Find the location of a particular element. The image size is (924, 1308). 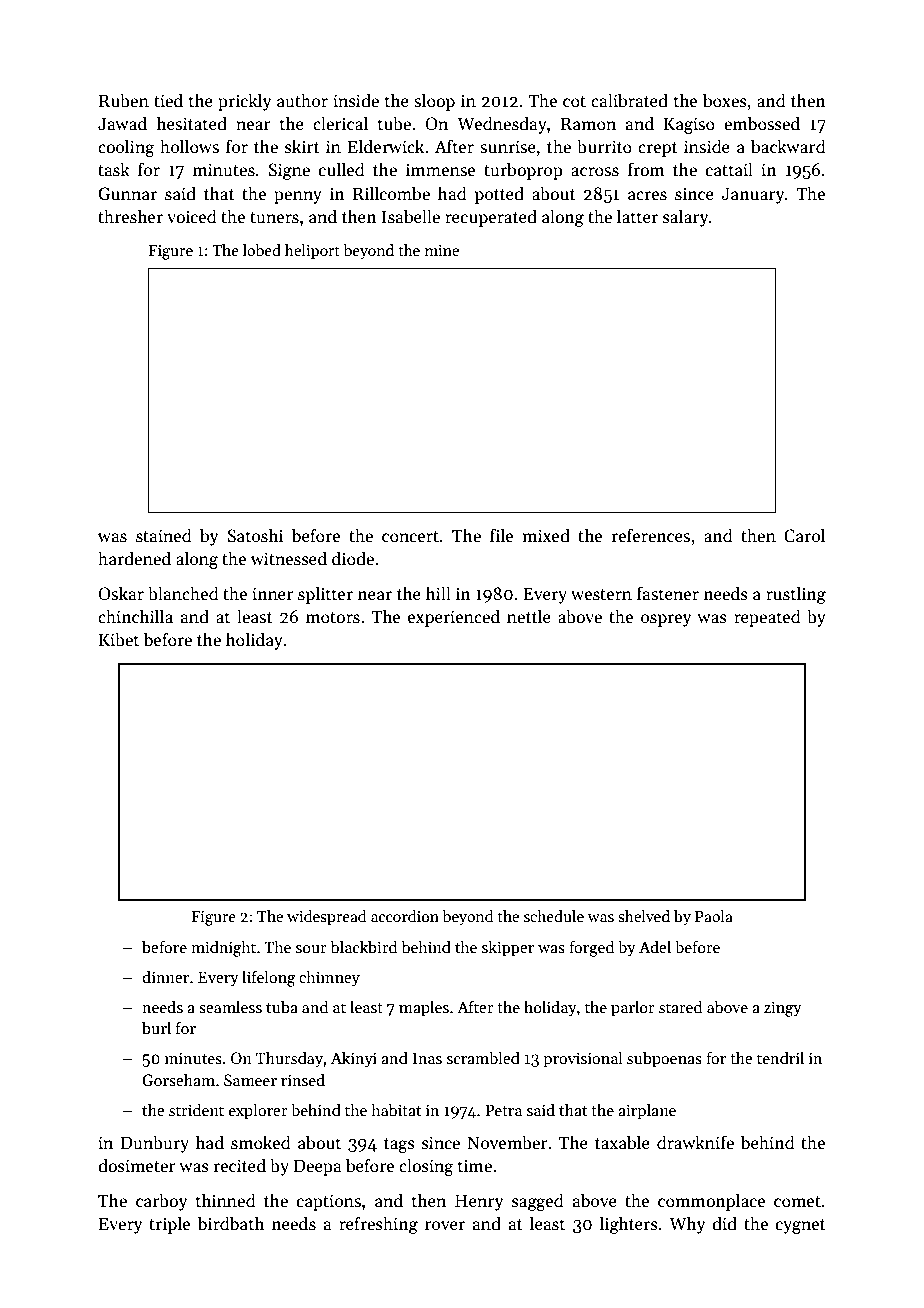

Paola is located at coordinates (714, 916).
